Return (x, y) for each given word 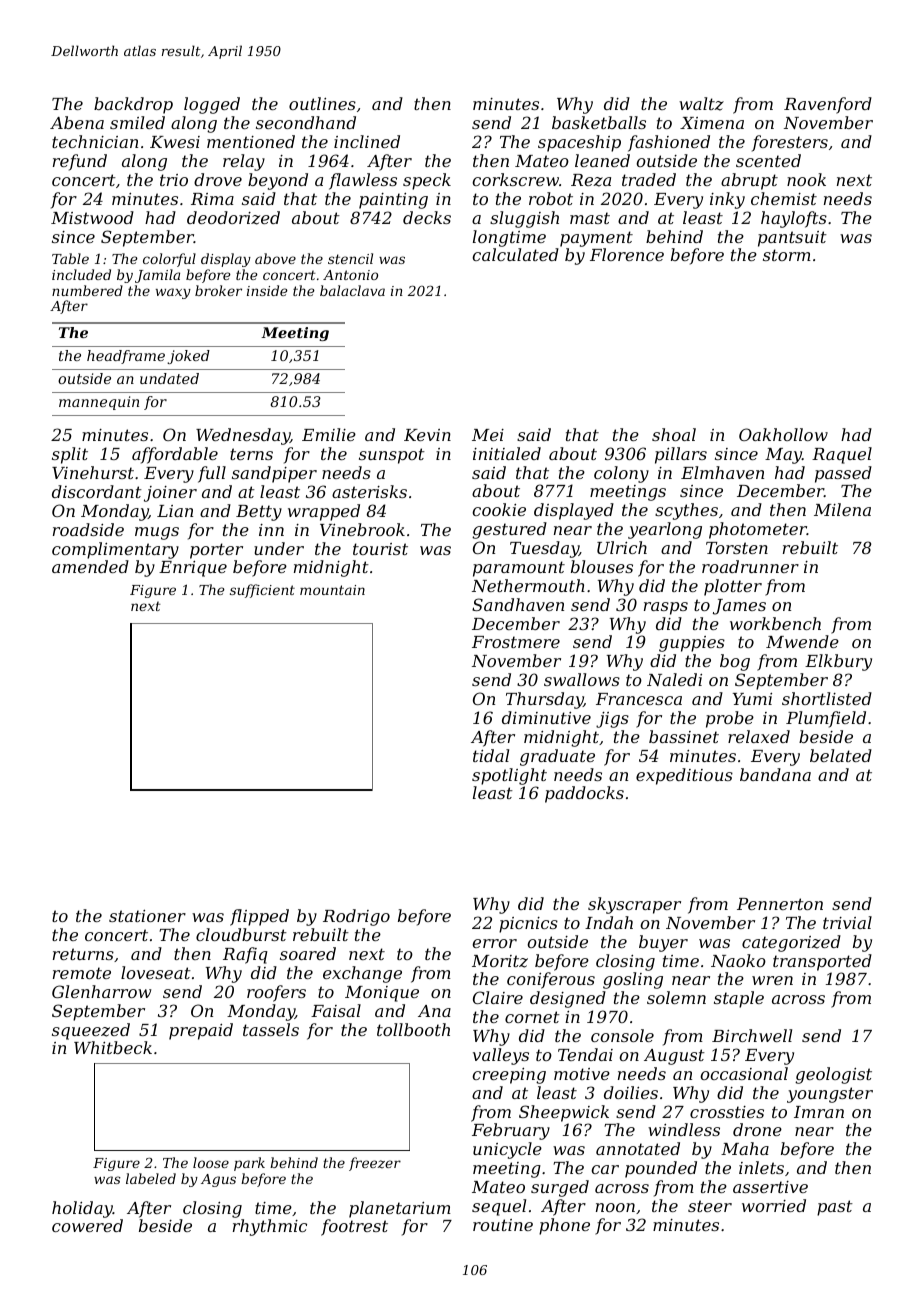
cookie (499, 509)
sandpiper (274, 474)
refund (80, 162)
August (674, 1057)
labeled (151, 1178)
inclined (367, 141)
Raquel (842, 455)
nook (806, 179)
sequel (499, 1207)
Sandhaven (518, 604)
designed (568, 999)
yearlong (665, 530)
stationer (147, 916)
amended (90, 566)
